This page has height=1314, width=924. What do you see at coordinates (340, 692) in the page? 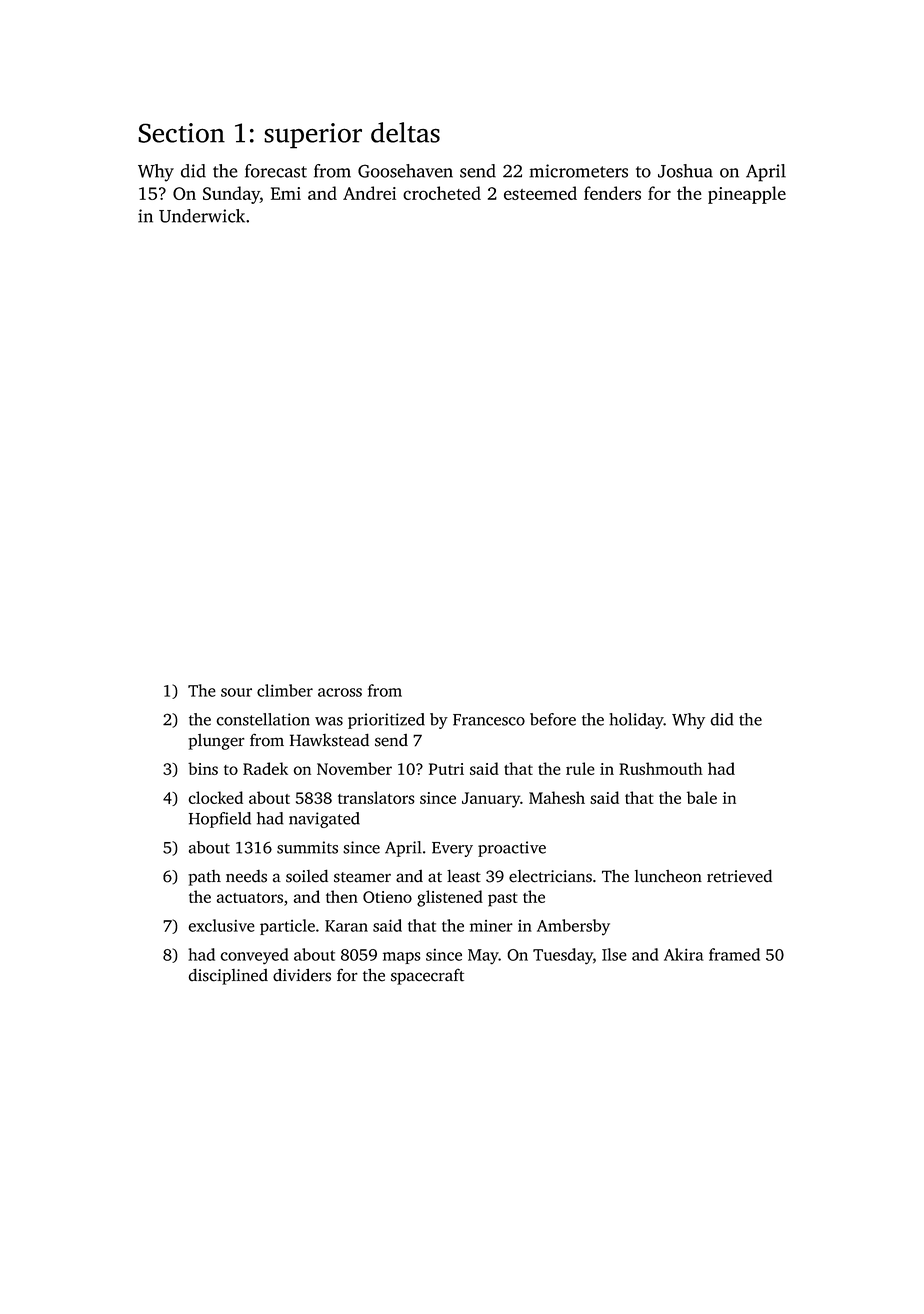
I see `across` at bounding box center [340, 692].
